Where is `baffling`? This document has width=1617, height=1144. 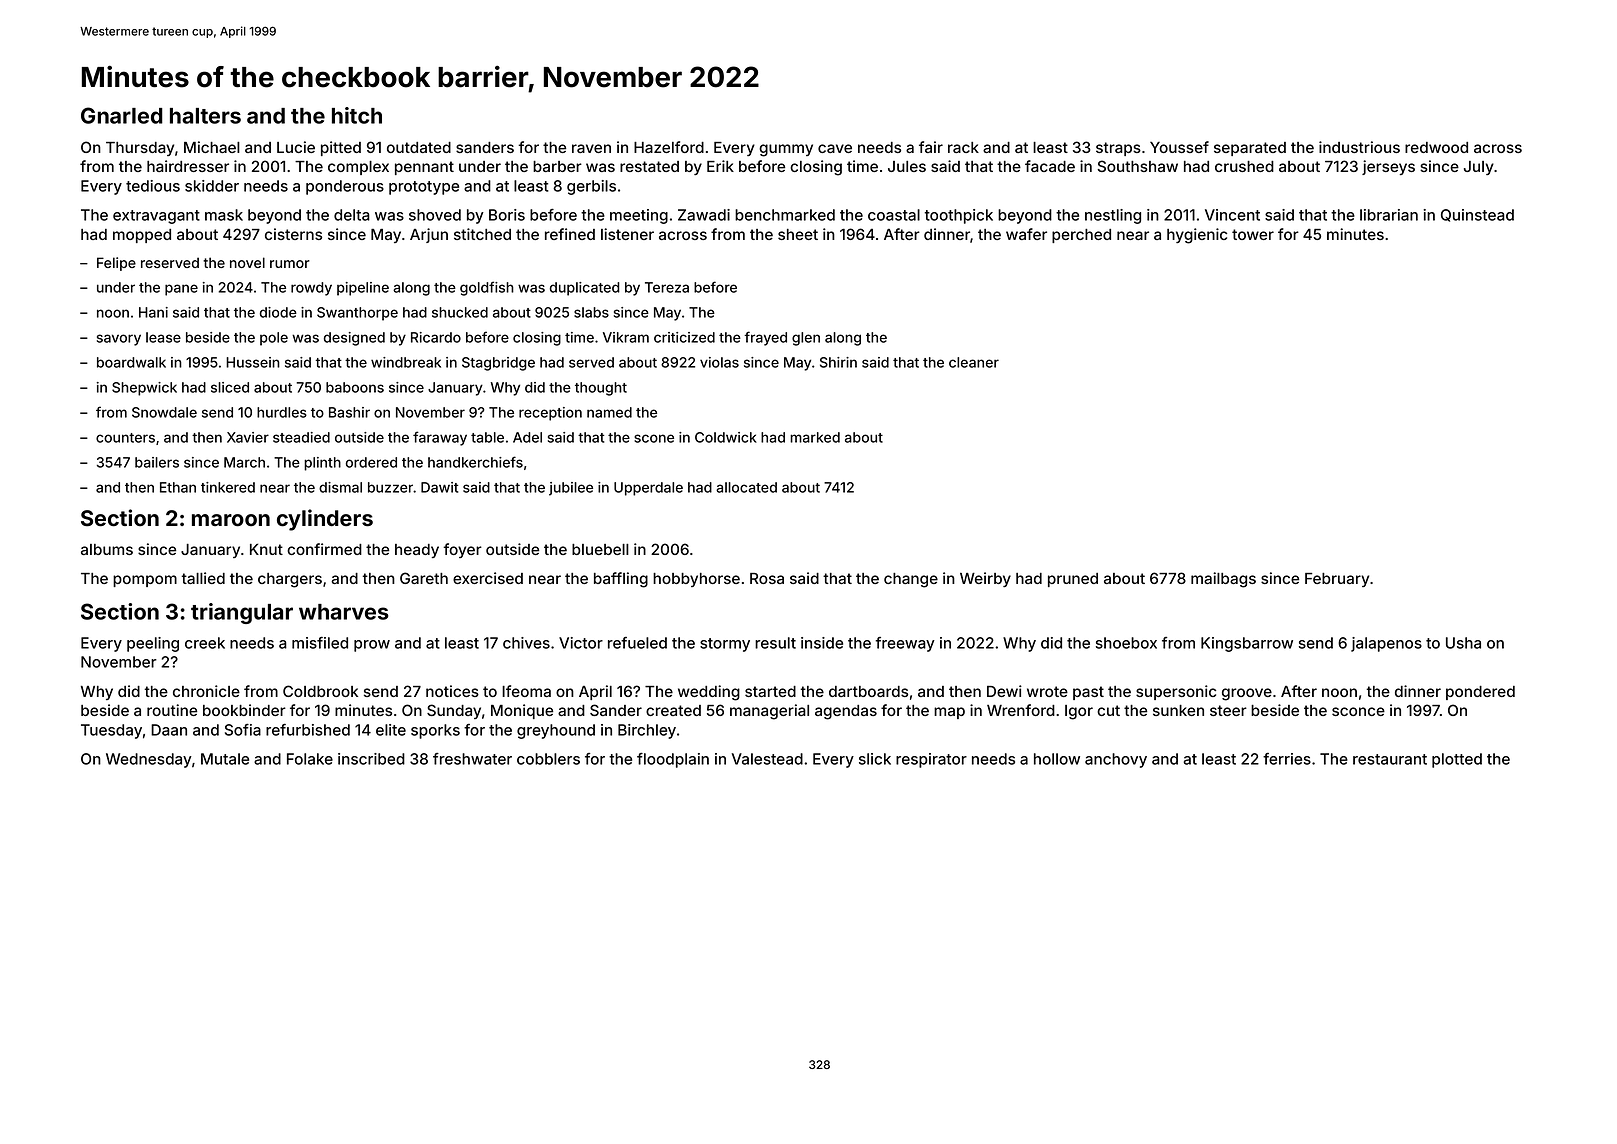 baffling is located at coordinates (621, 580).
